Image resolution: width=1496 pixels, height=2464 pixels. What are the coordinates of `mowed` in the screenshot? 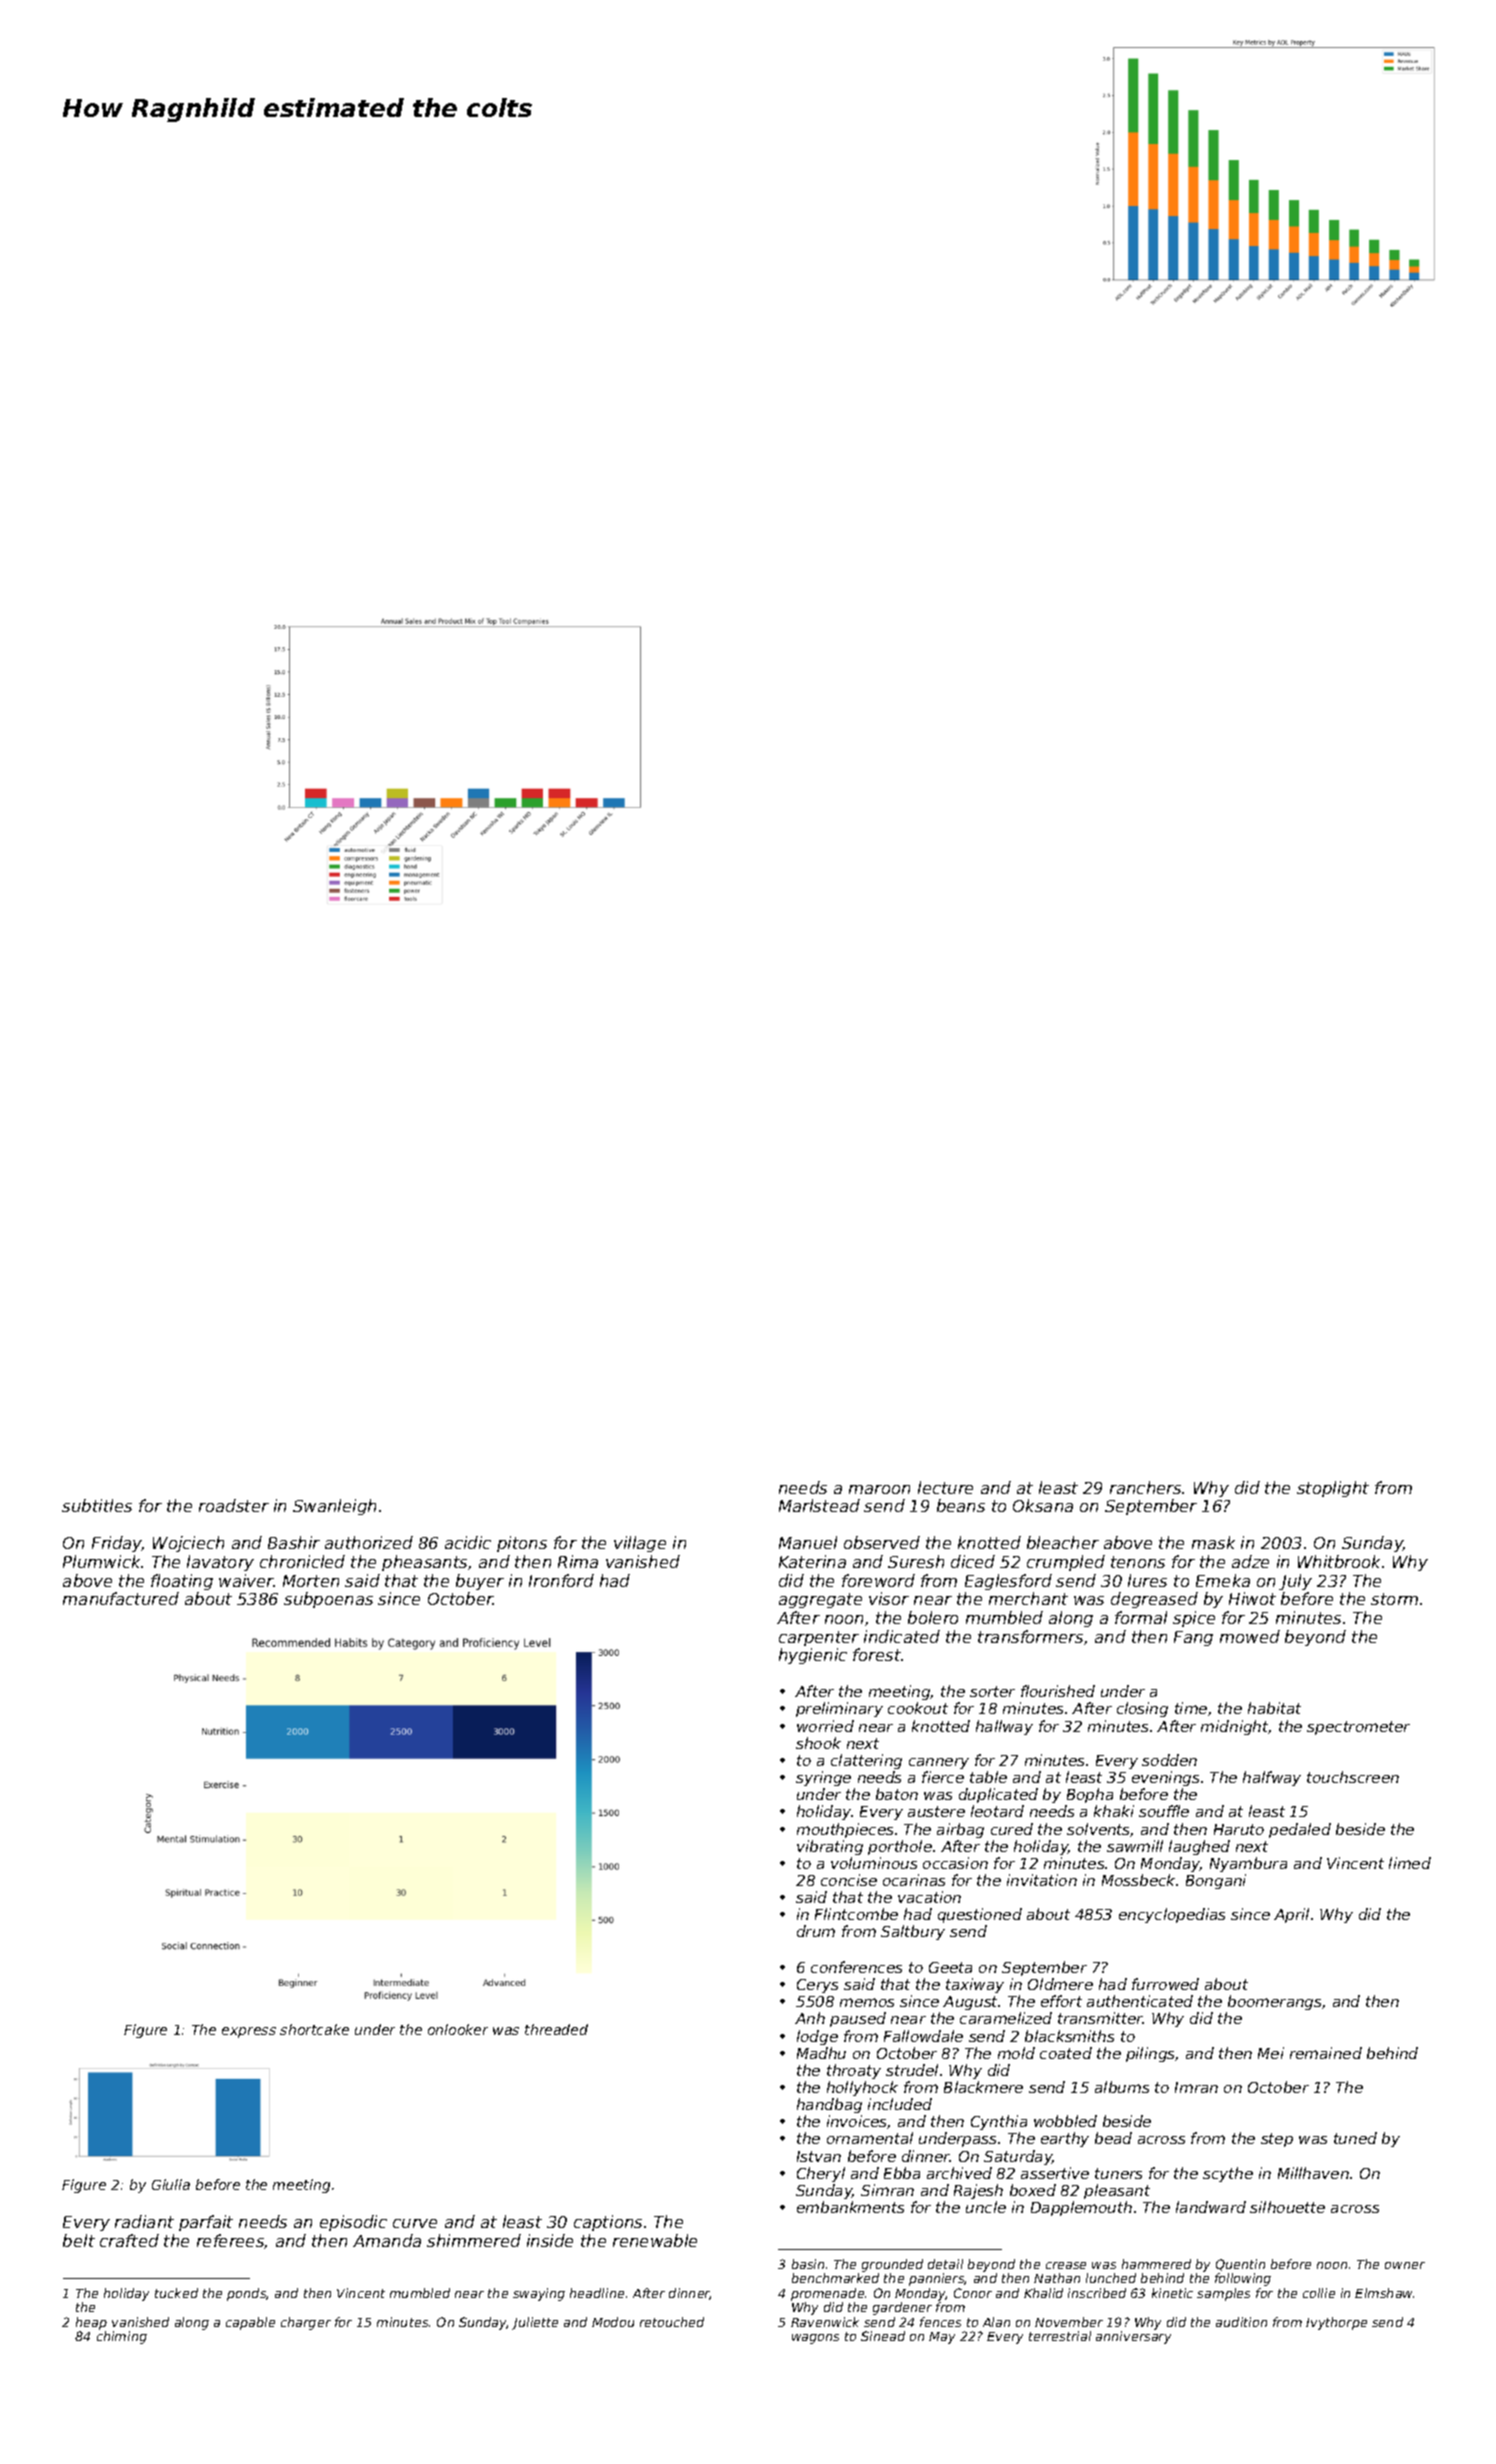 It's located at (1250, 1636).
